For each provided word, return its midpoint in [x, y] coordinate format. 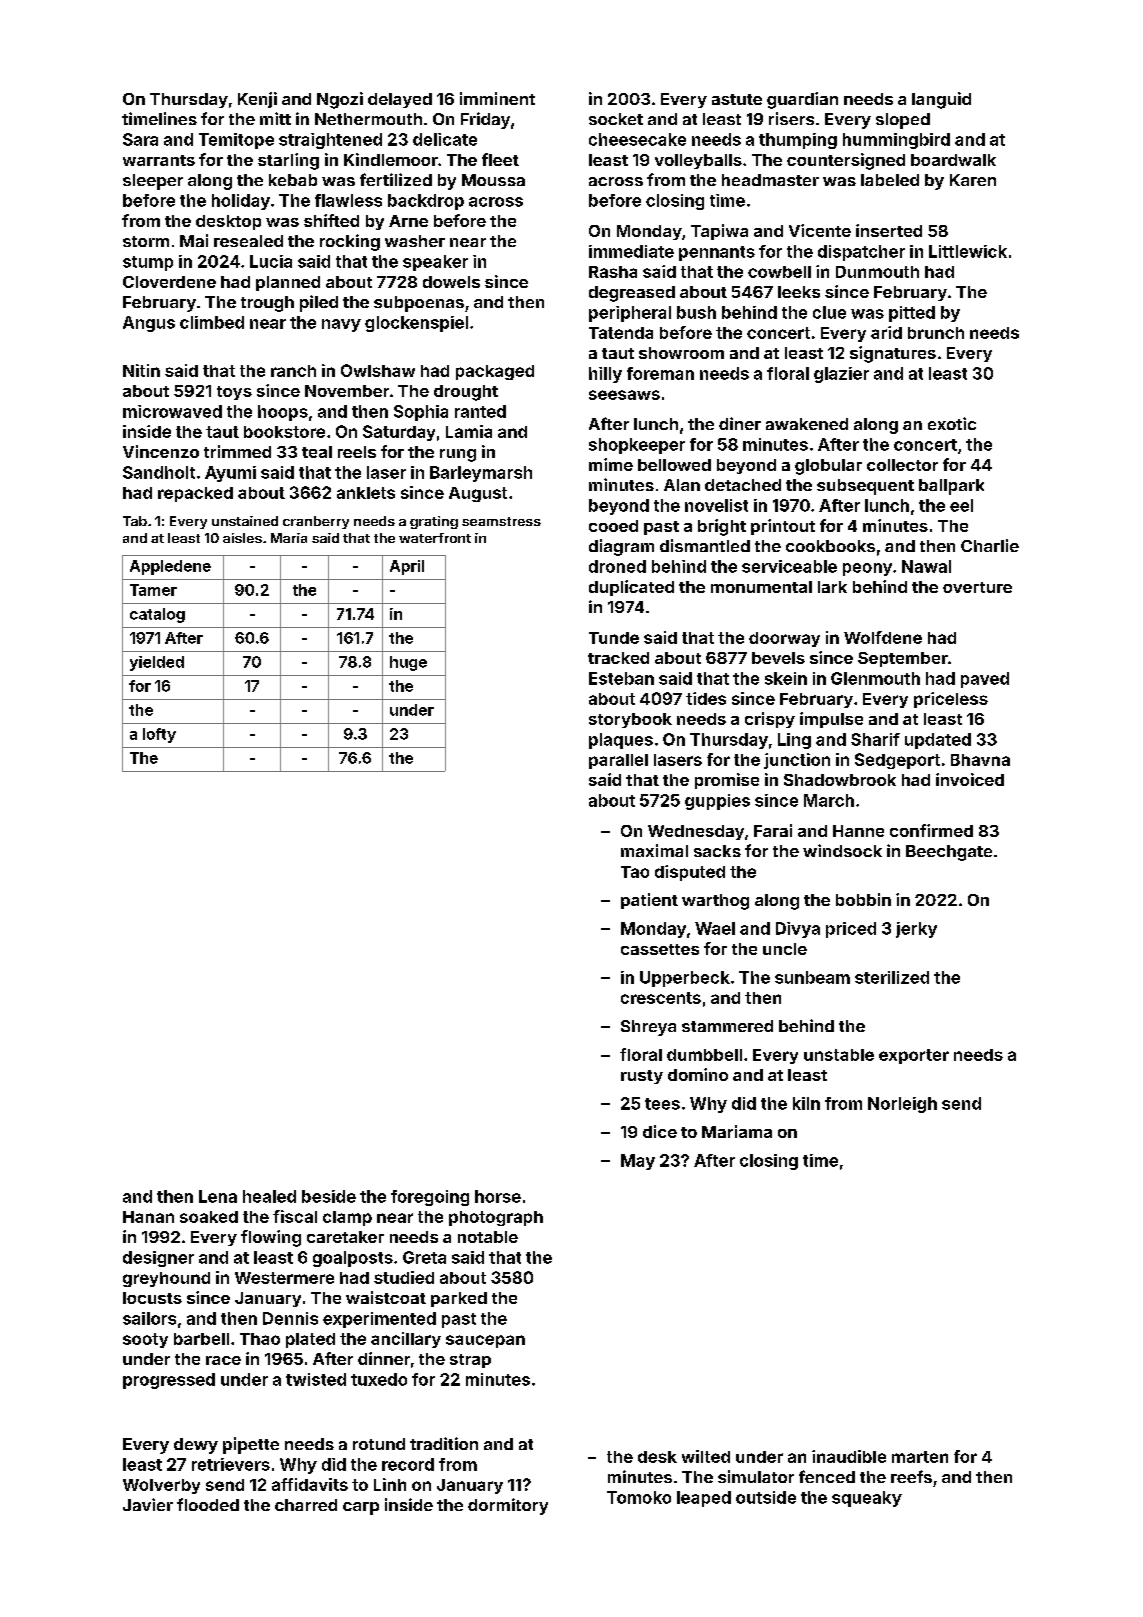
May [638, 1162]
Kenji [257, 100]
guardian [802, 100]
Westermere [284, 1278]
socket [616, 119]
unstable [839, 1055]
